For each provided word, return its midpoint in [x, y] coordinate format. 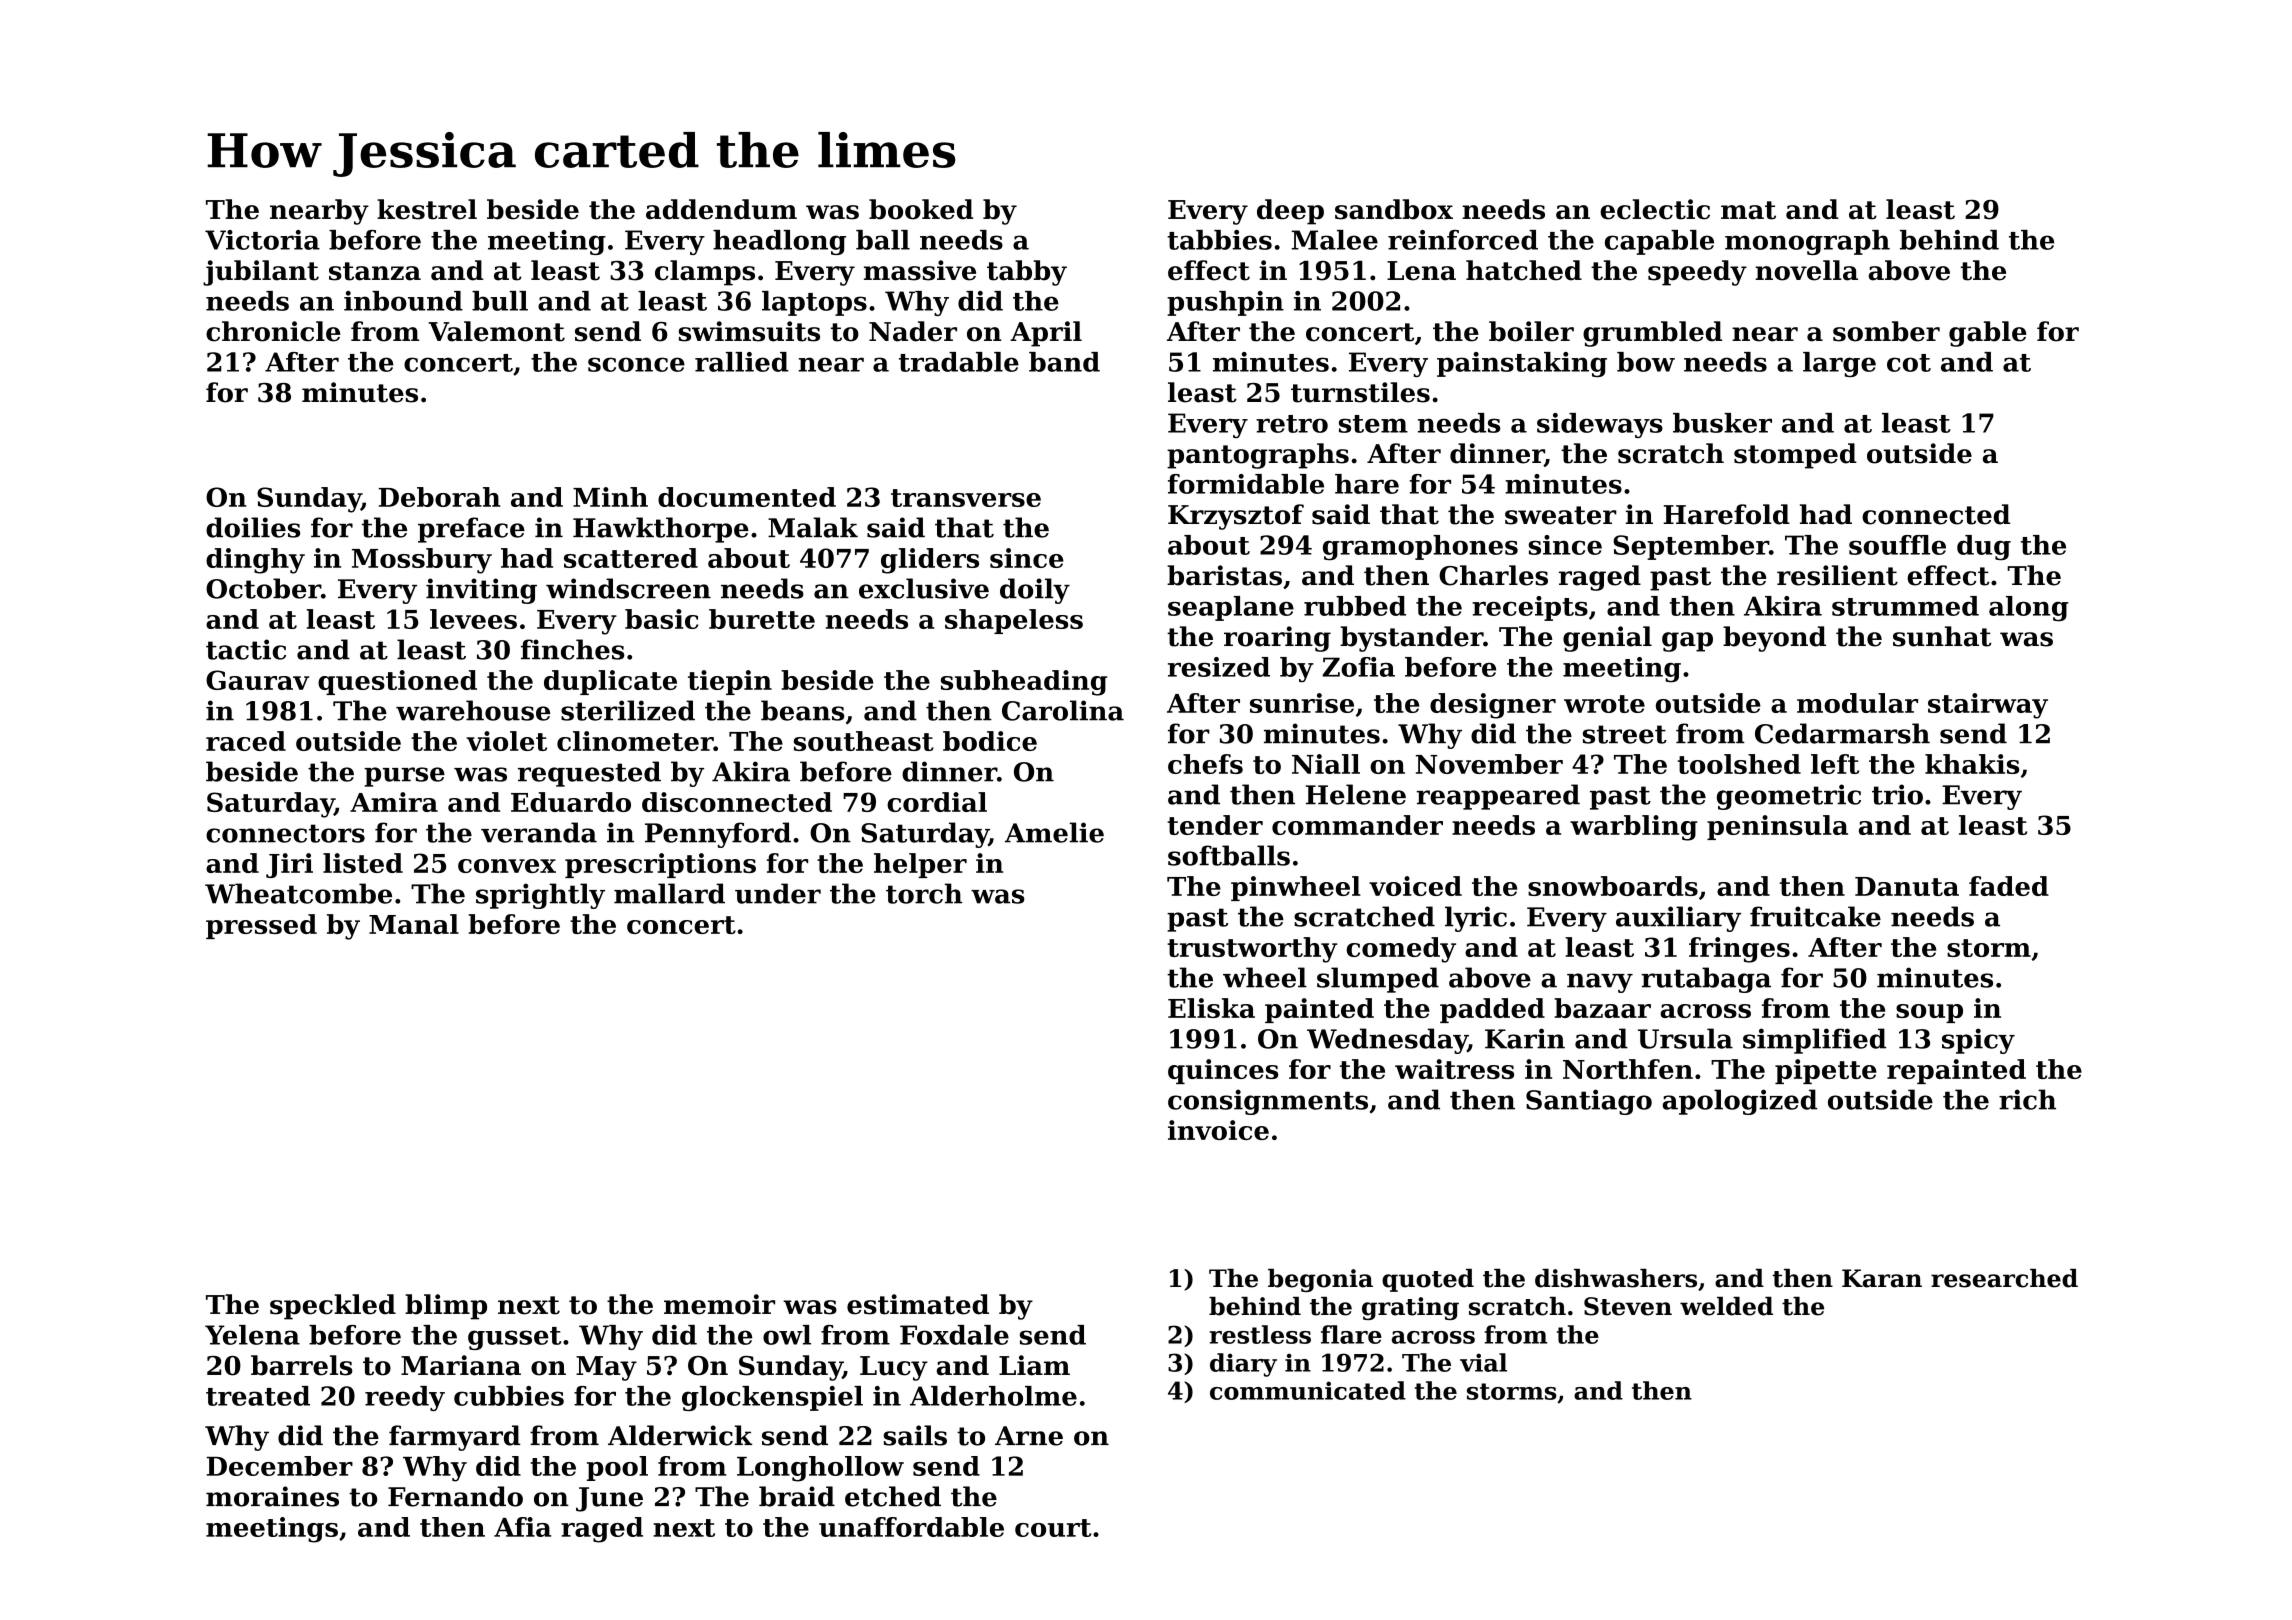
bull [500, 301]
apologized [1739, 1102]
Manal [414, 924]
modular [1857, 703]
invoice [1218, 1130]
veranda [539, 832]
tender [1215, 825]
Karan [1882, 1278]
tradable [959, 362]
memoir [719, 1304]
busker [1722, 423]
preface [471, 530]
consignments [1268, 1102]
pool [617, 1468]
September [1691, 547]
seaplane [1231, 608]
